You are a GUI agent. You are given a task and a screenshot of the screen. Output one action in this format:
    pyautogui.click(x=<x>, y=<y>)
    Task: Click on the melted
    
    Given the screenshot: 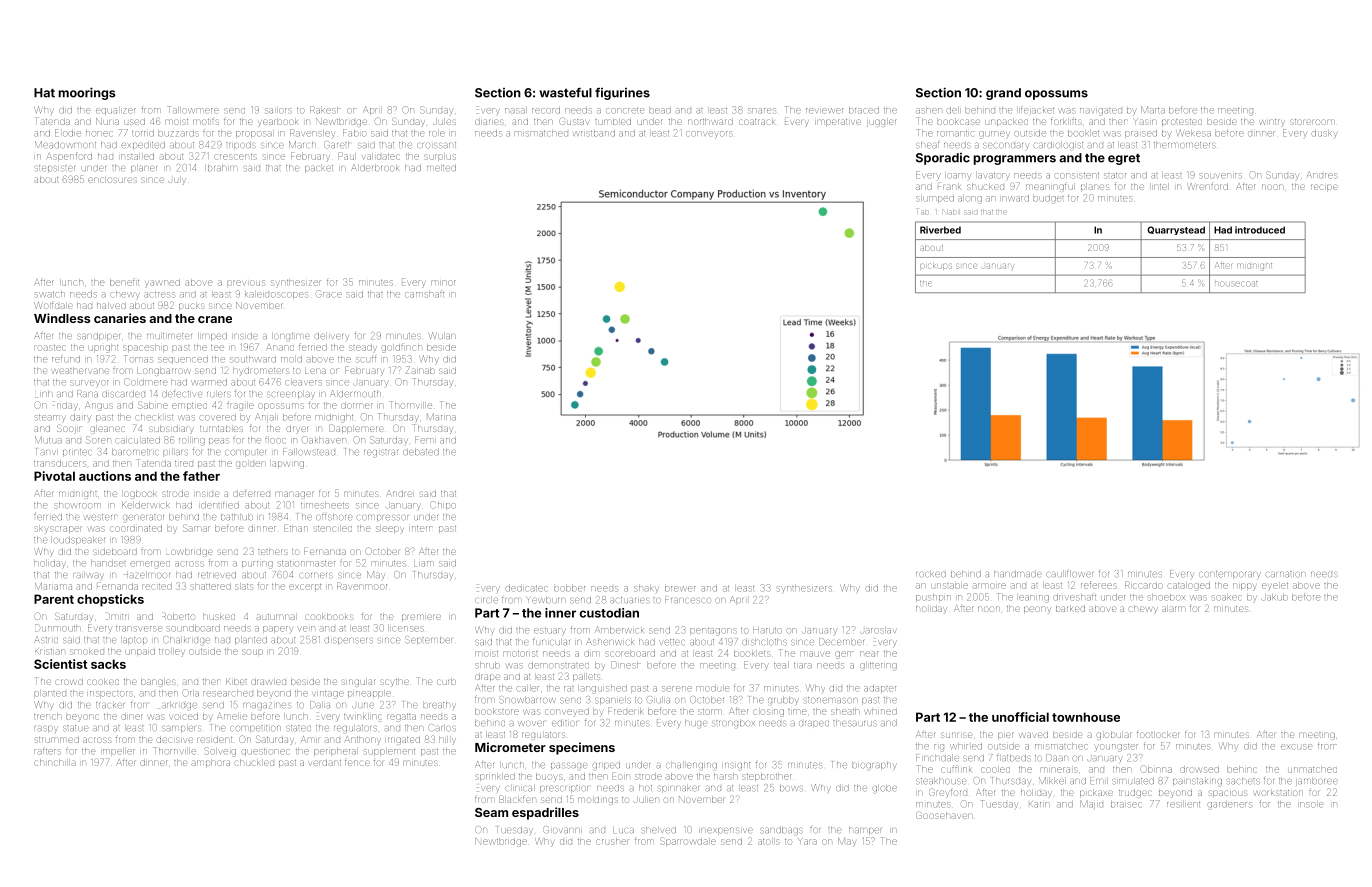 What is the action you would take?
    pyautogui.click(x=441, y=168)
